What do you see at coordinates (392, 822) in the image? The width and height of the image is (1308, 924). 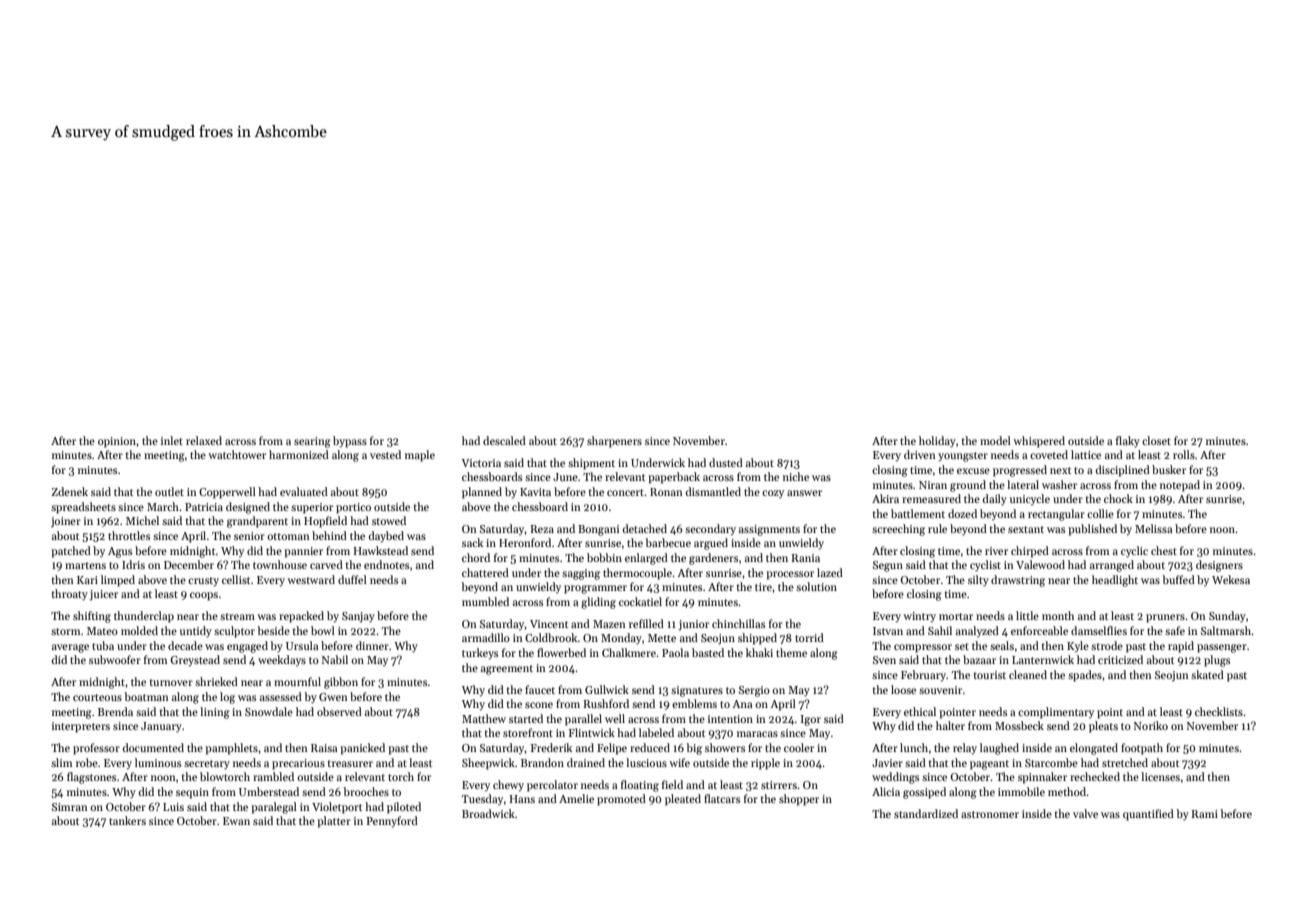 I see `Pennyford` at bounding box center [392, 822].
